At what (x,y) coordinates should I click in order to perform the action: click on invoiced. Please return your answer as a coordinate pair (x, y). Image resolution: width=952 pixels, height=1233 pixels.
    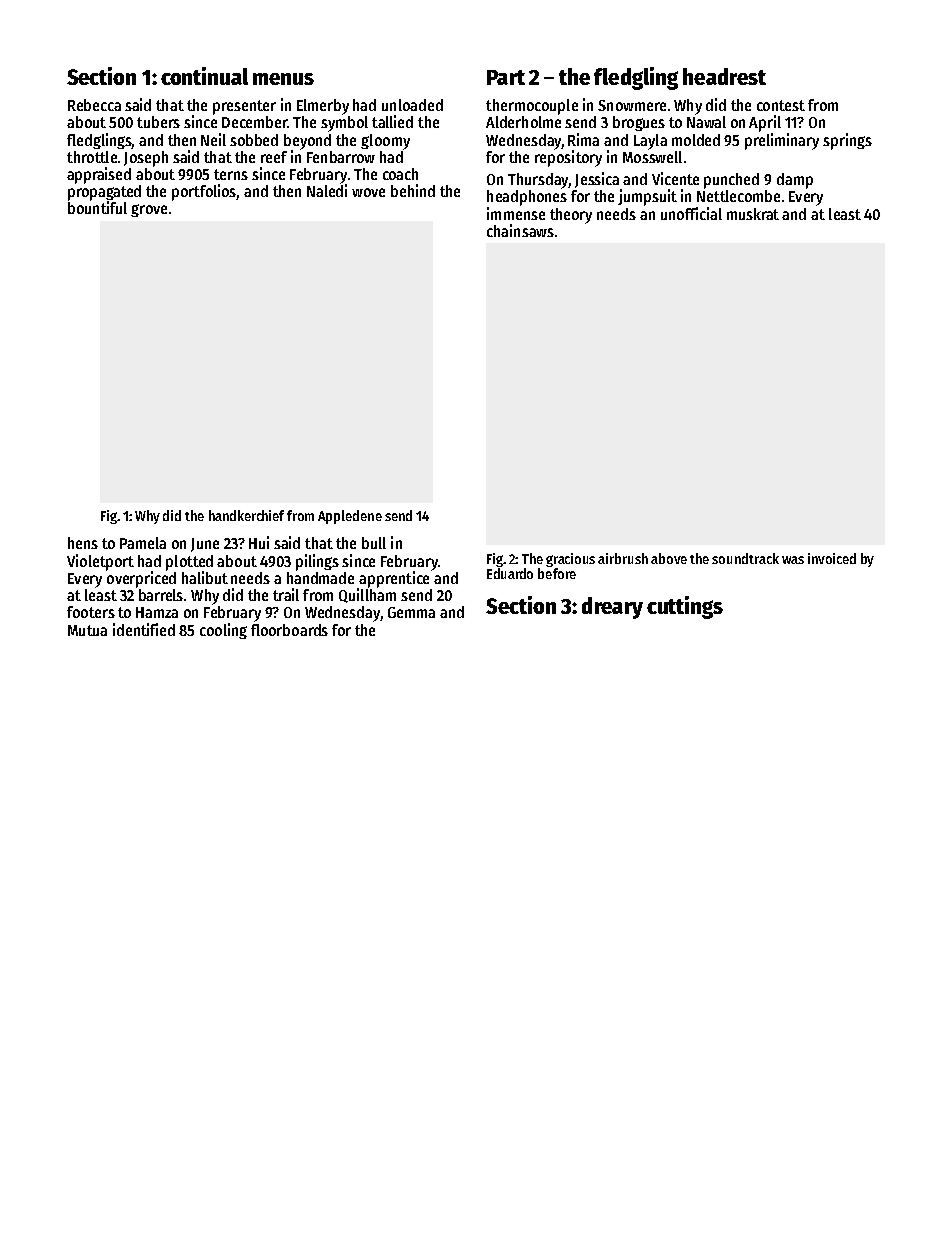
    Looking at the image, I should click on (832, 558).
